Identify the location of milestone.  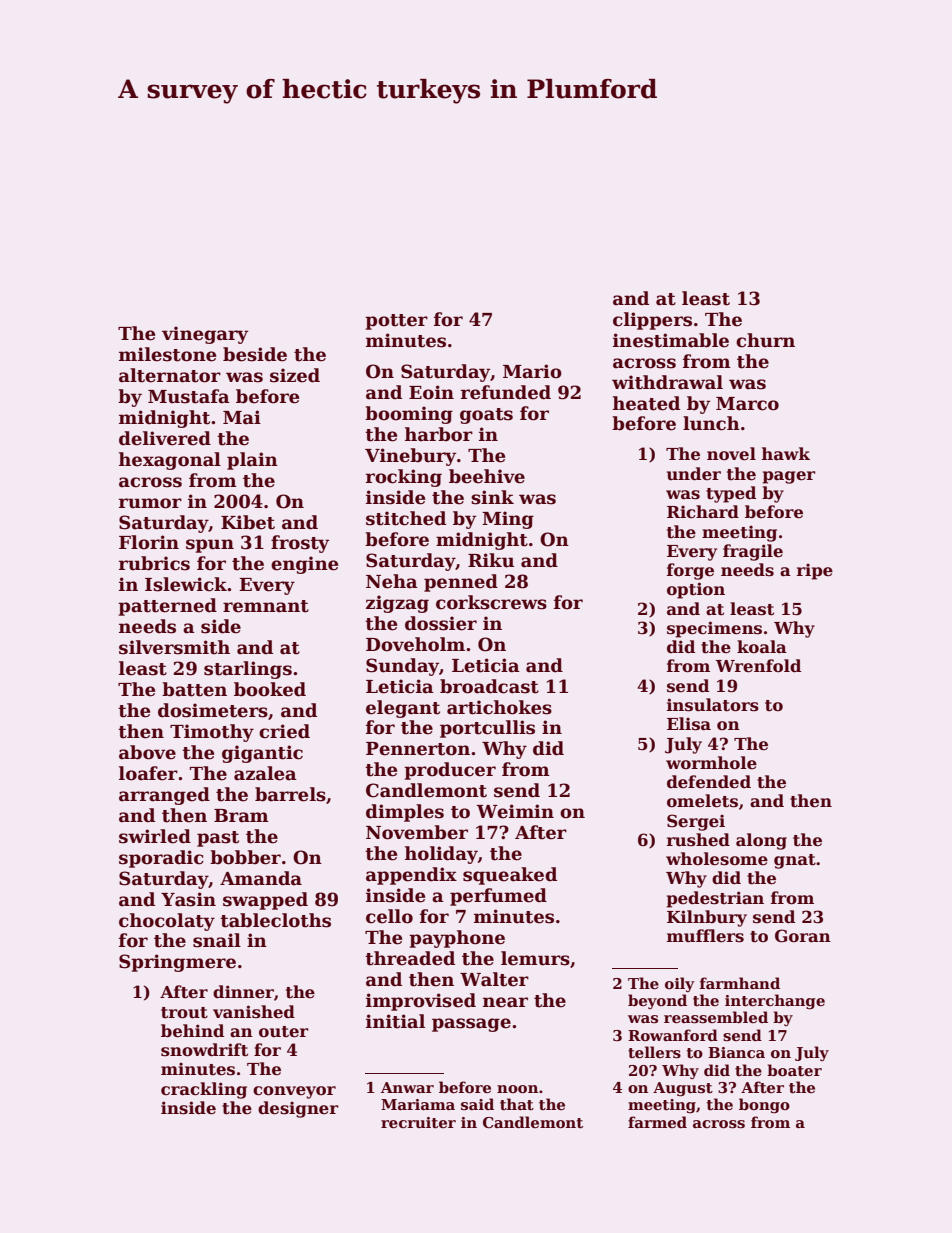
(167, 354).
